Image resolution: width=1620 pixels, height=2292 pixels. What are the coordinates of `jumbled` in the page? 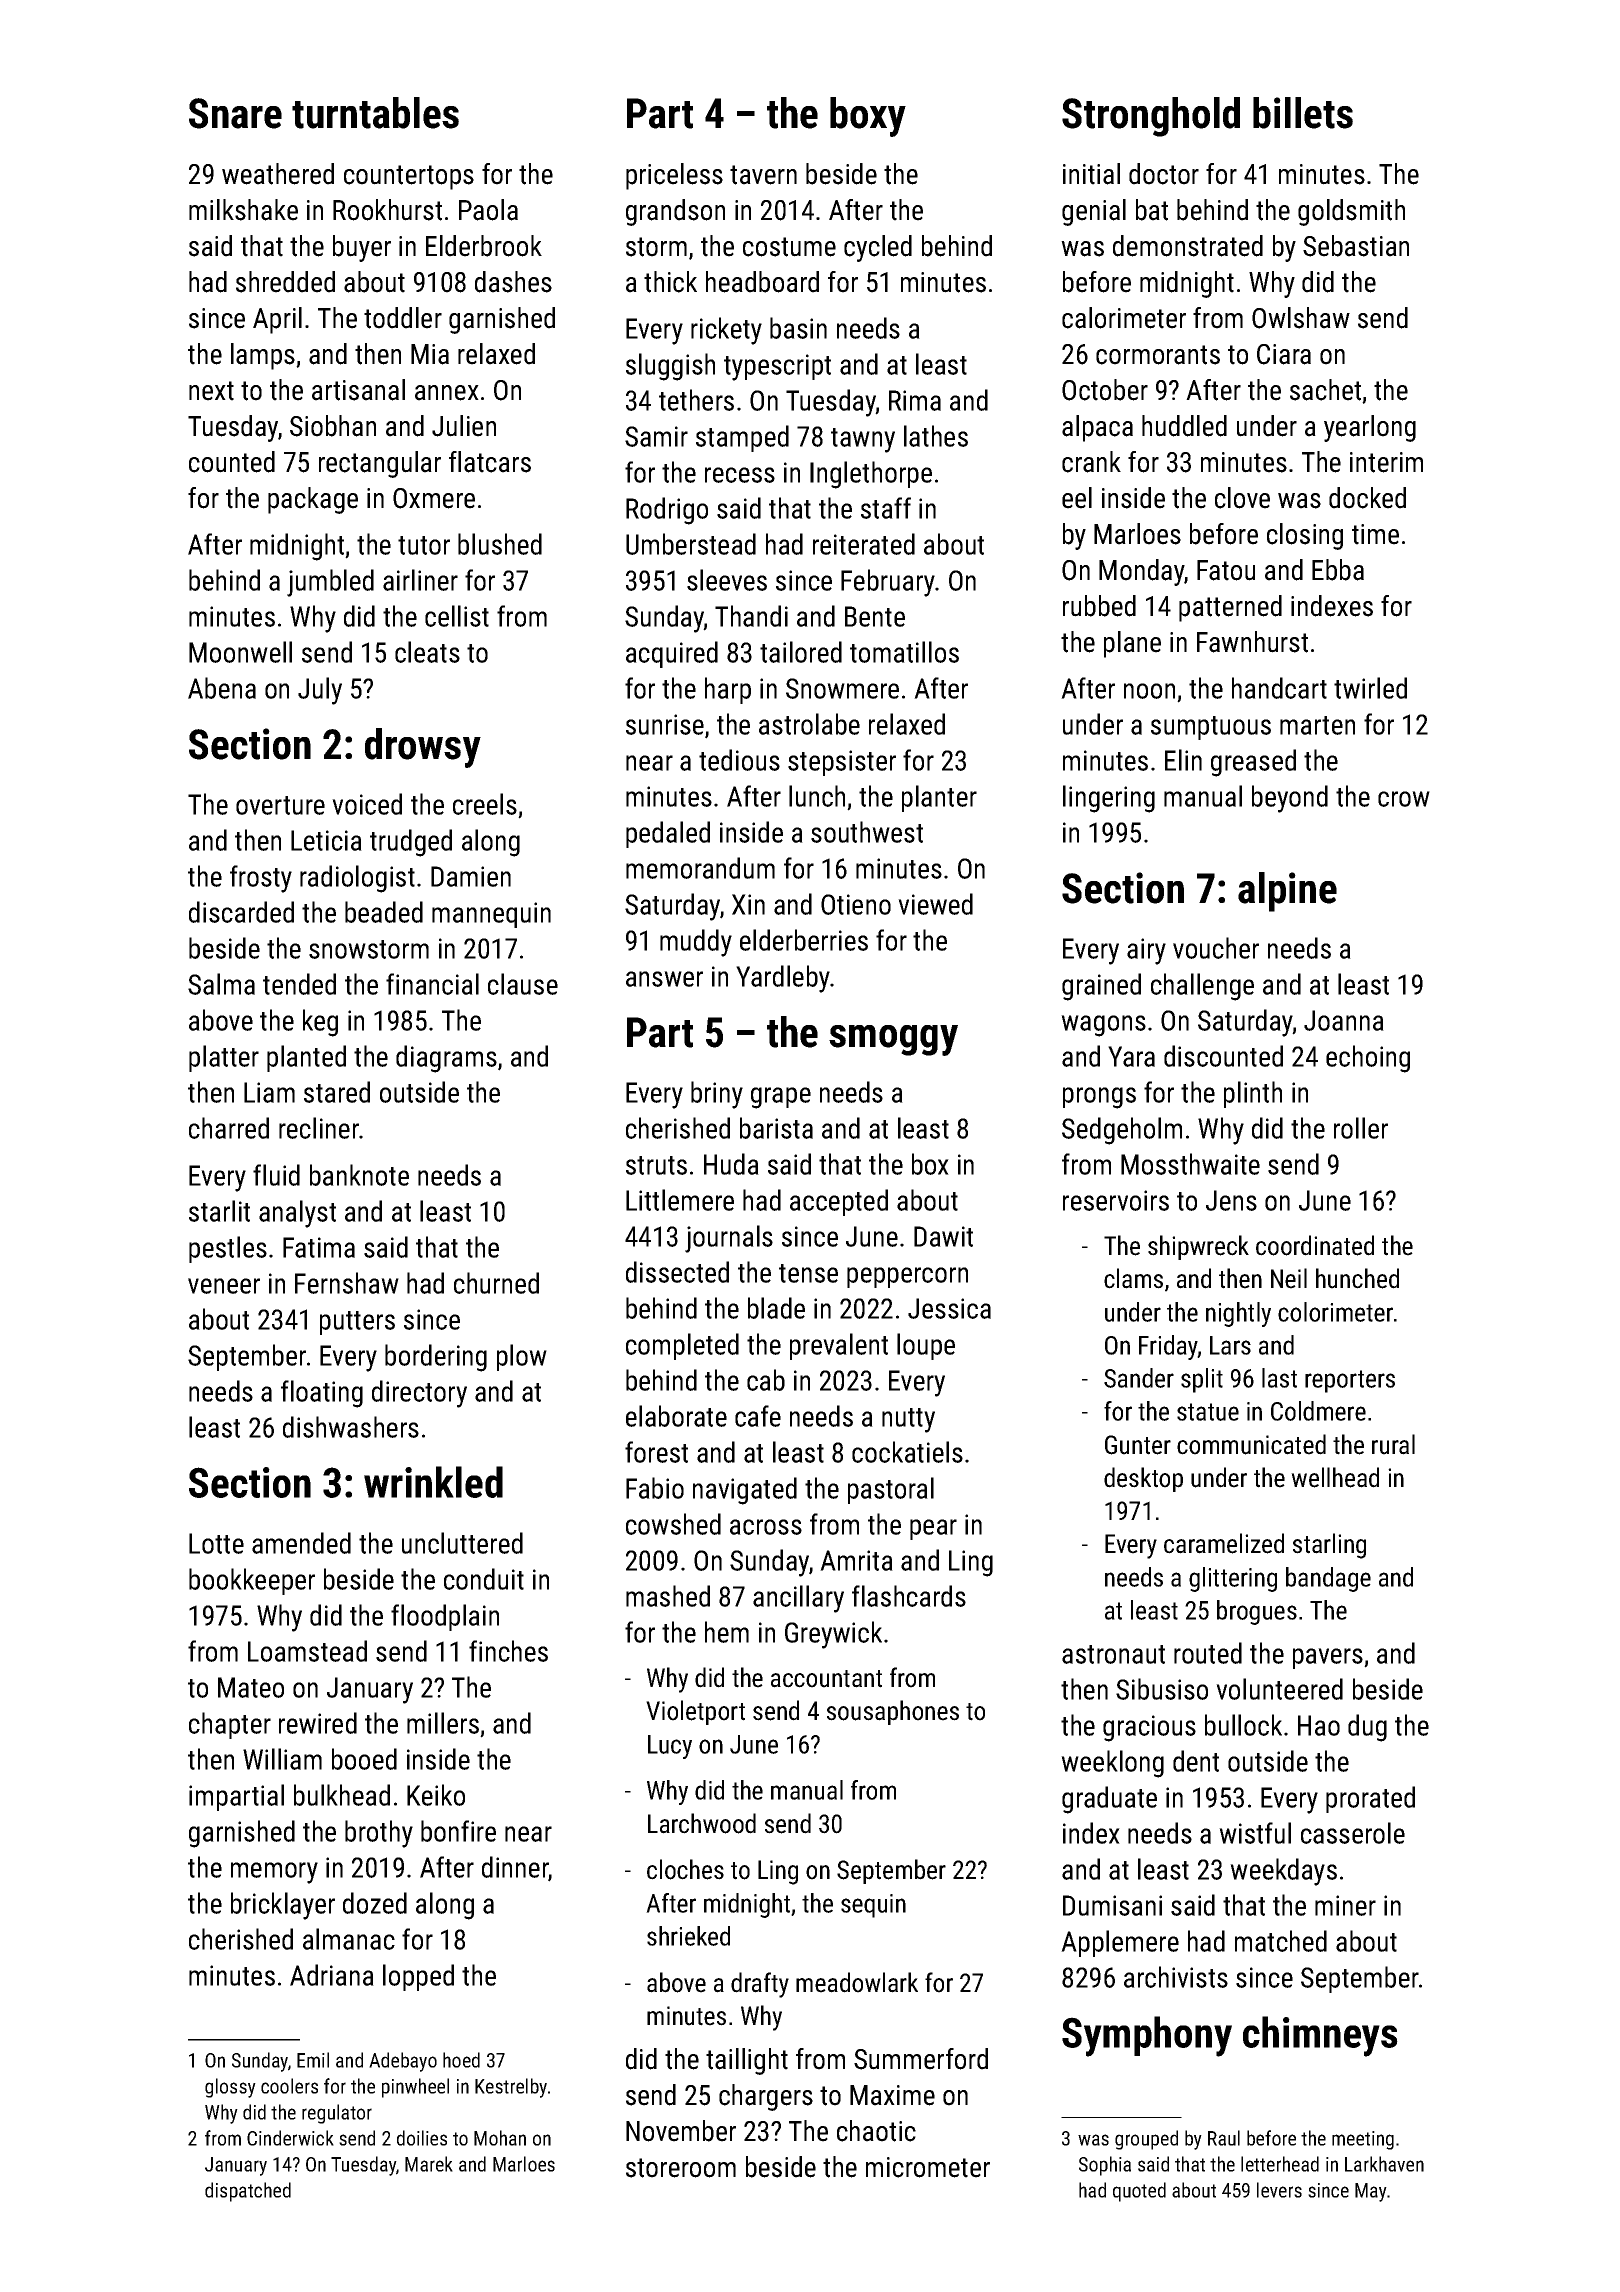 It's located at (330, 583).
